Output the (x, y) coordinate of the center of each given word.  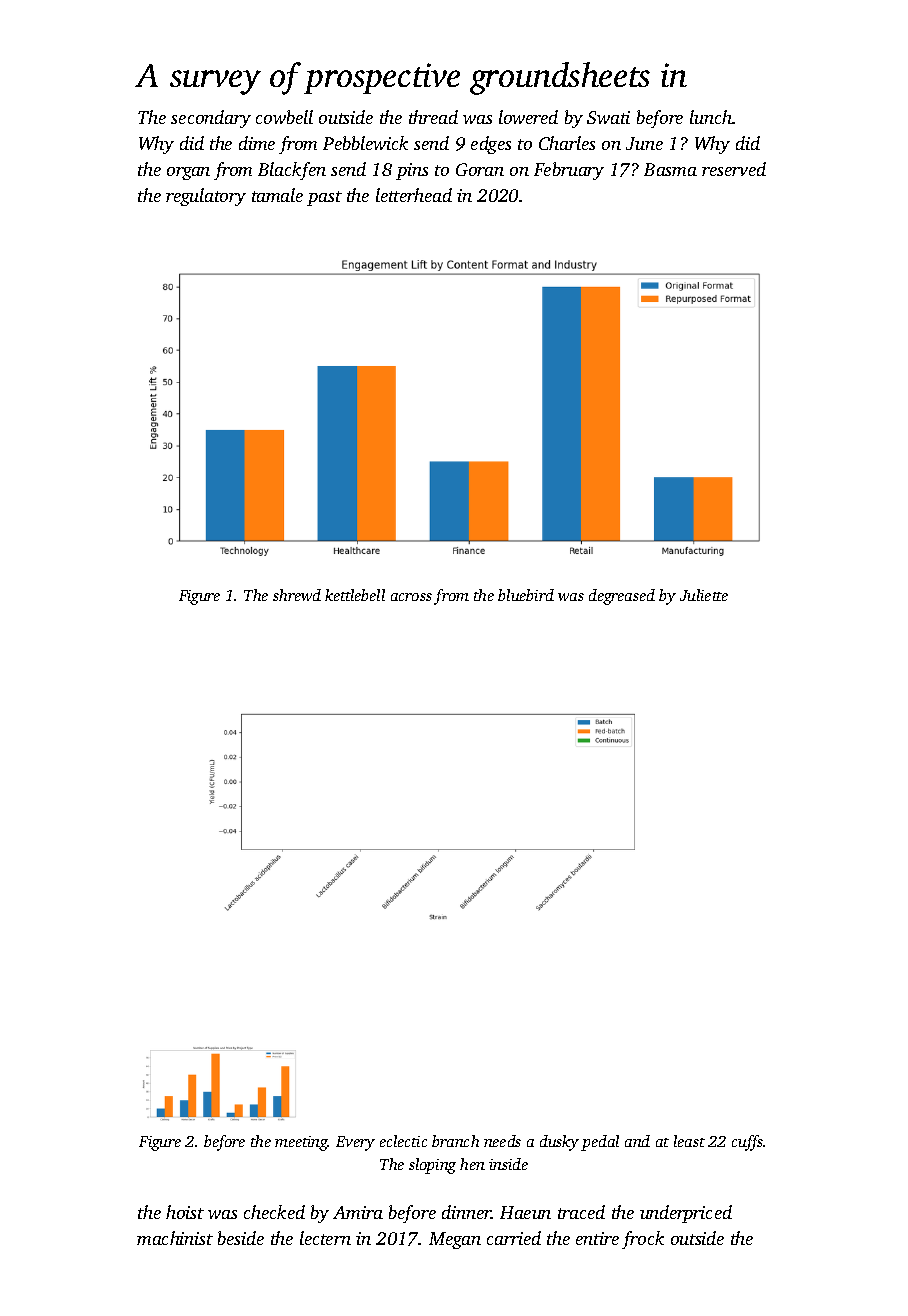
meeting (301, 1143)
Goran (480, 169)
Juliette (704, 595)
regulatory (206, 197)
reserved (734, 169)
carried (514, 1238)
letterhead (414, 195)
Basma (670, 169)
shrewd (297, 595)
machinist (175, 1238)
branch (455, 1141)
